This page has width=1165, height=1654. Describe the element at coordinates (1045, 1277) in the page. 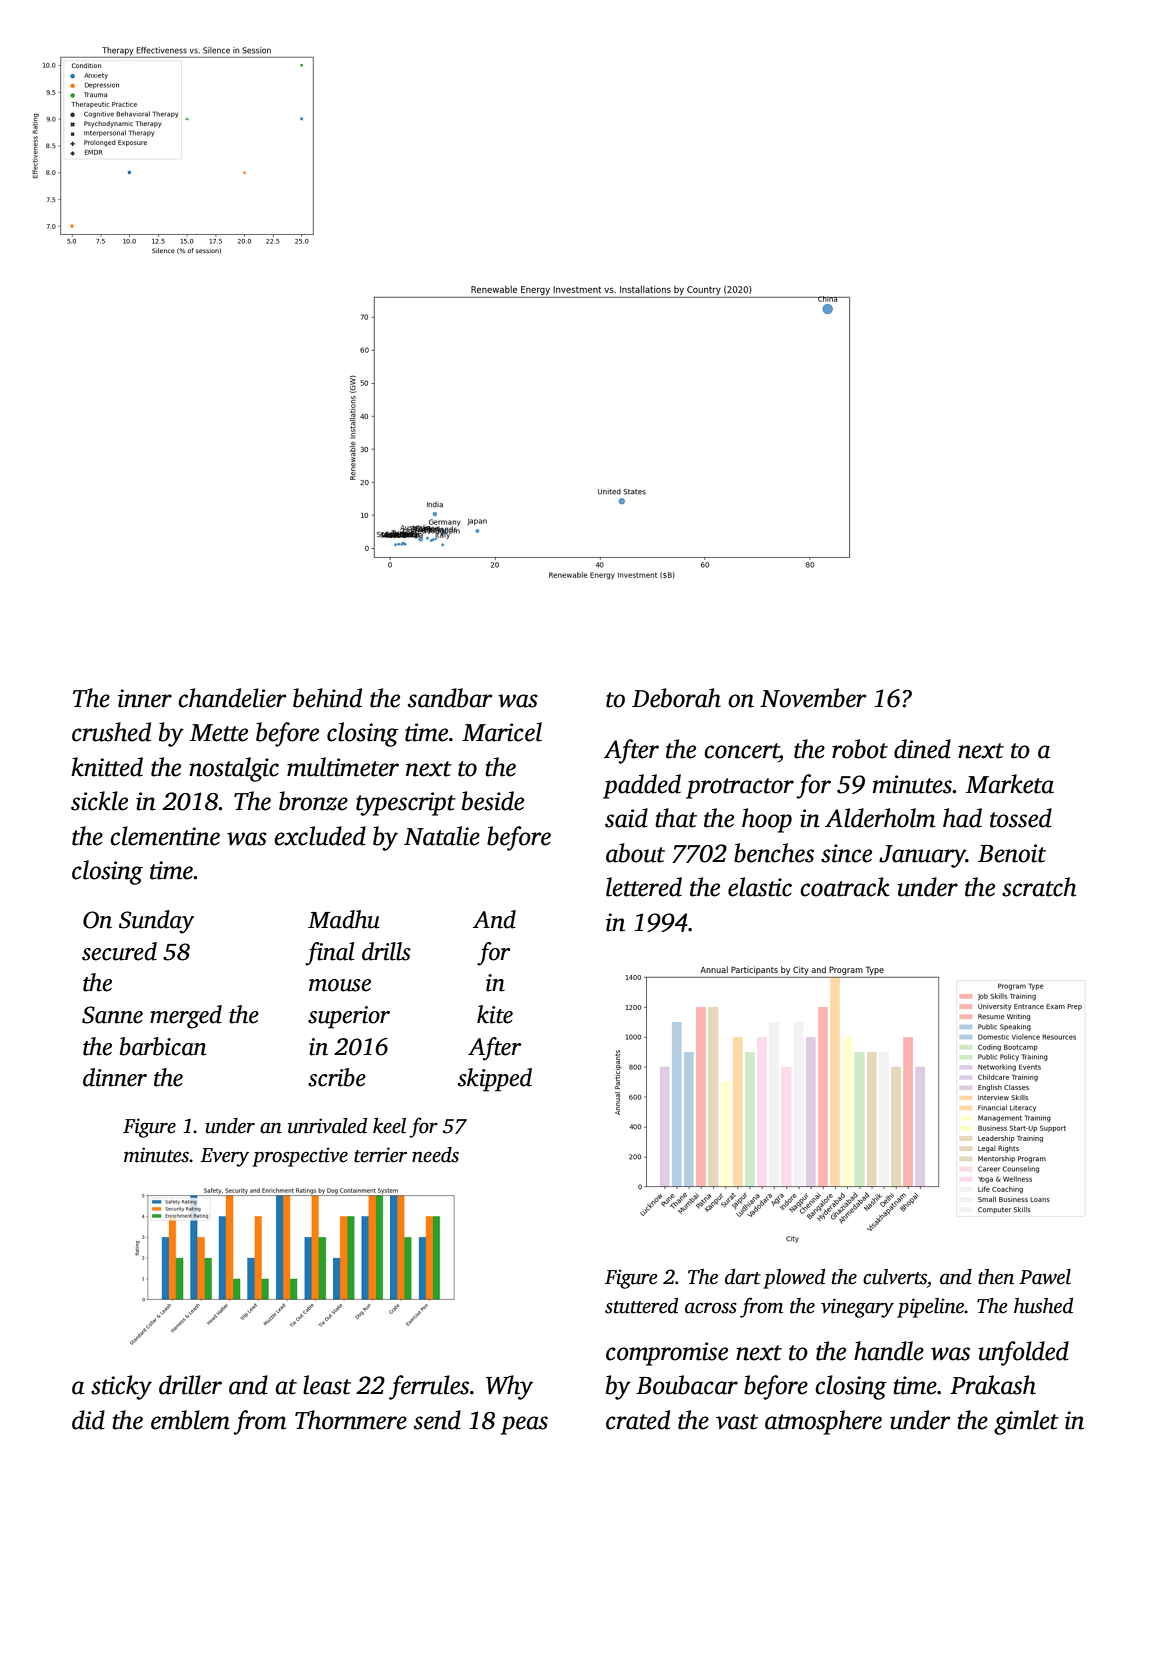

I see `Pawel` at that location.
